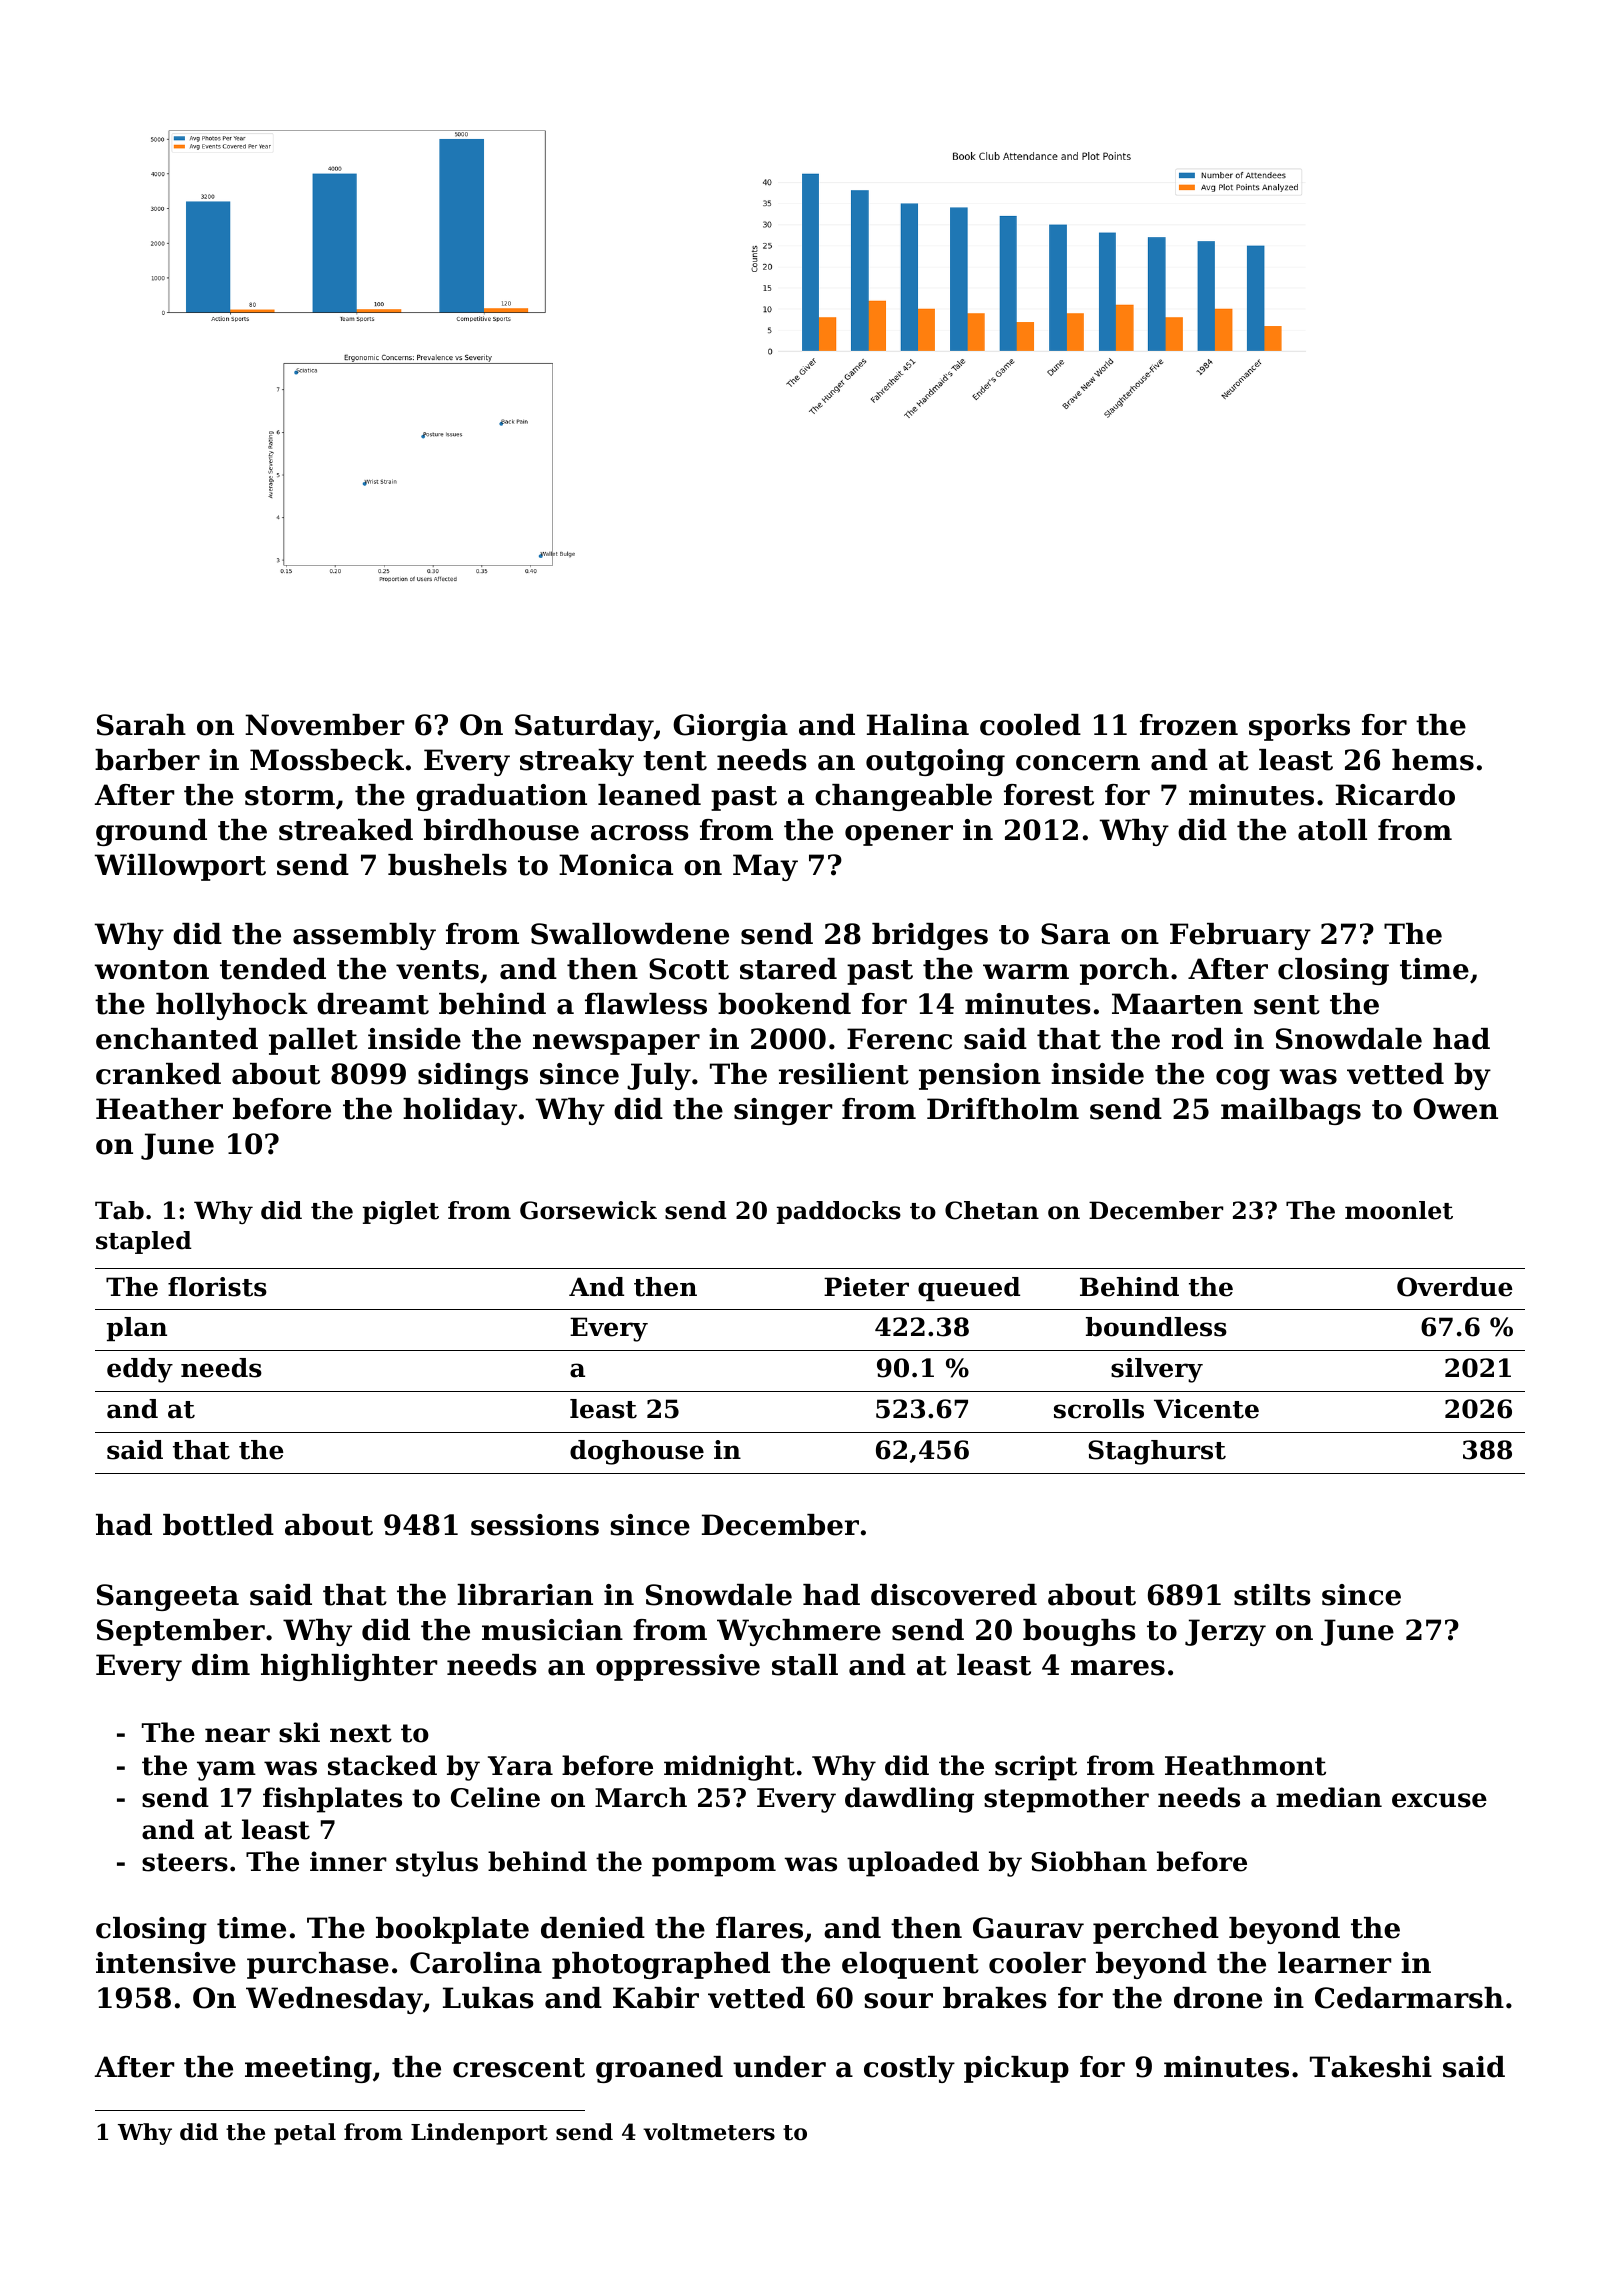 Image resolution: width=1620 pixels, height=2292 pixels. What do you see at coordinates (159, 1109) in the page?
I see `Heather` at bounding box center [159, 1109].
